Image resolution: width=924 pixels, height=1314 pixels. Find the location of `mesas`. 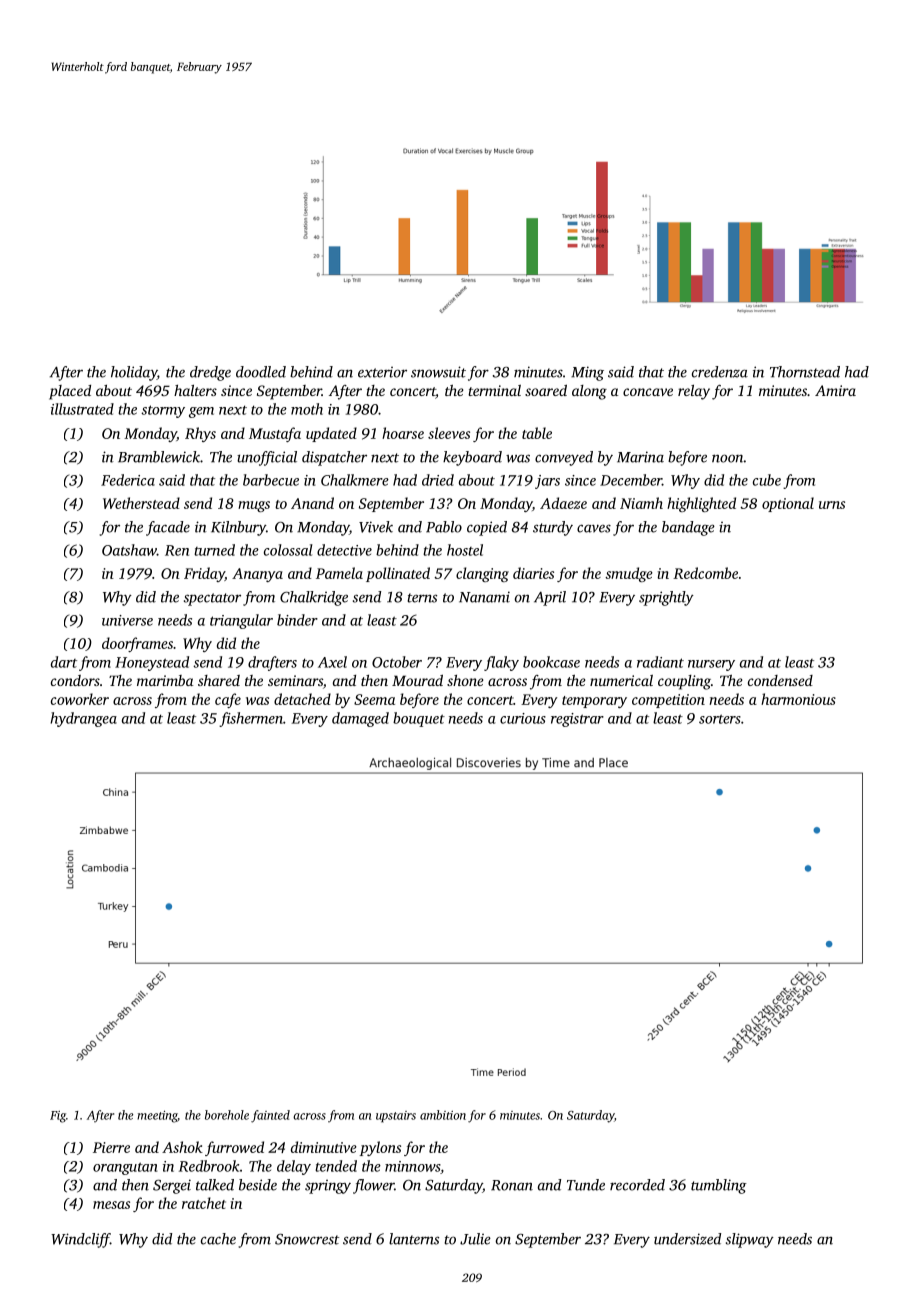

mesas is located at coordinates (111, 1205).
